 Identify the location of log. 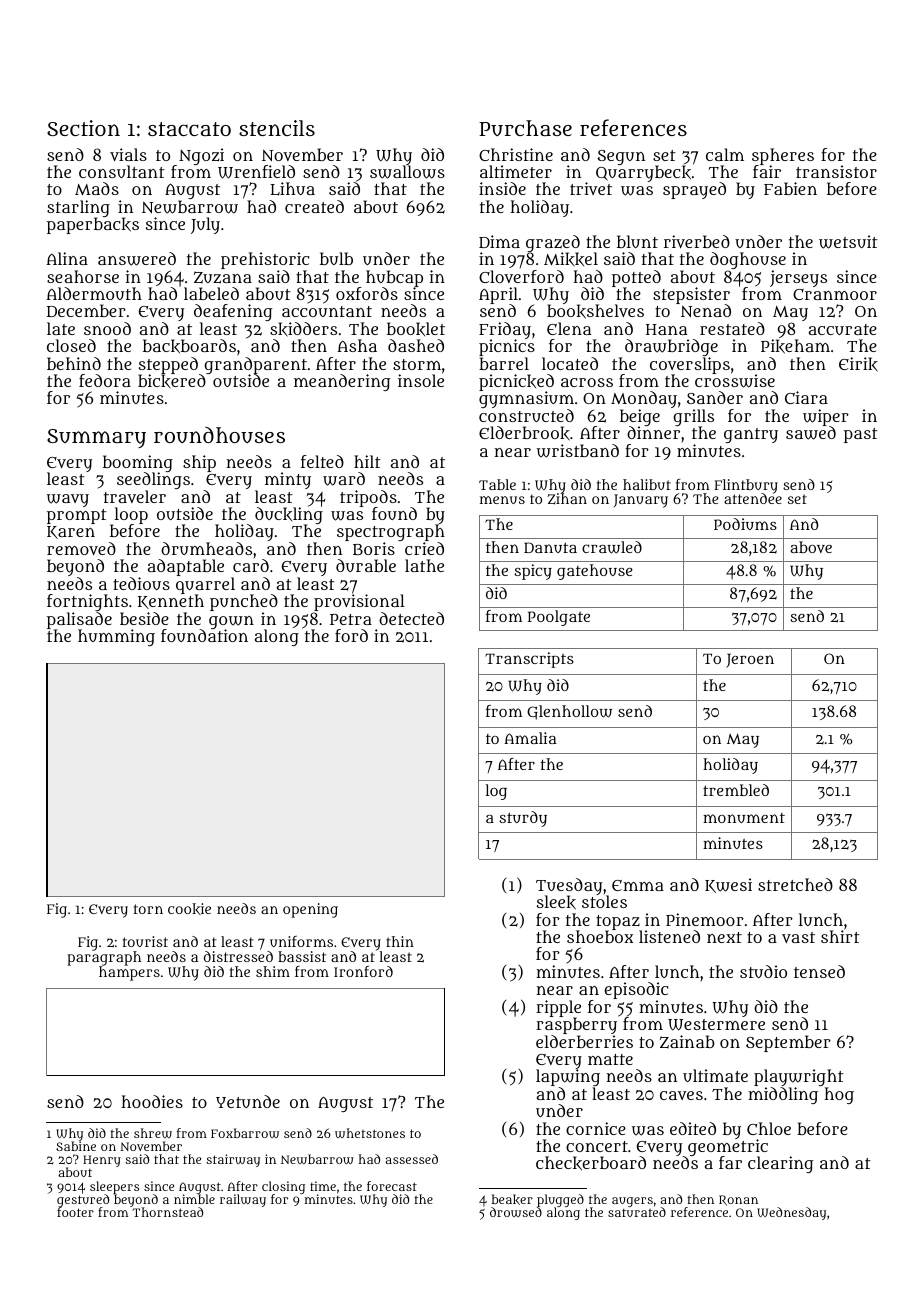
(496, 792).
